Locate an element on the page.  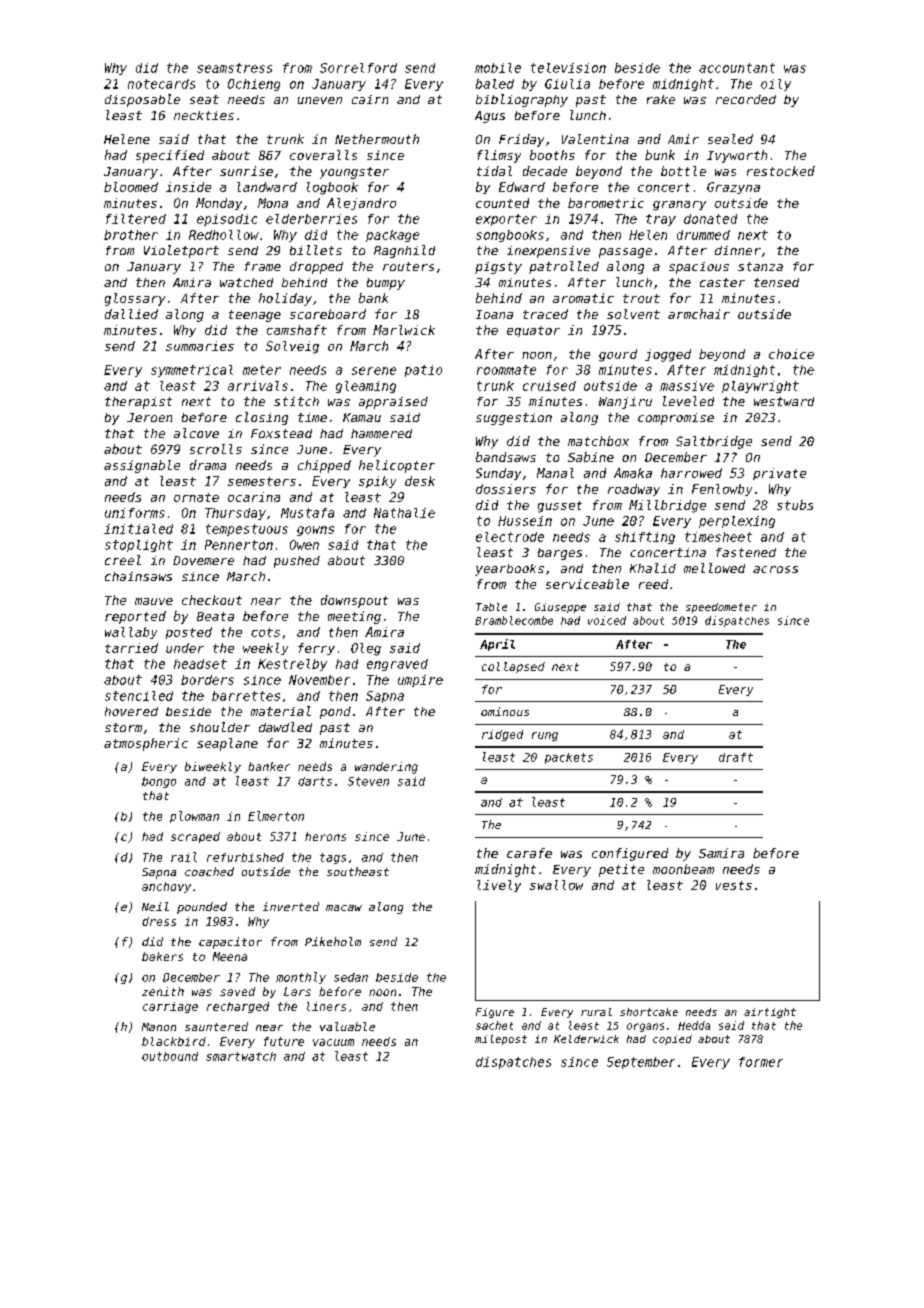
cots is located at coordinates (265, 632).
